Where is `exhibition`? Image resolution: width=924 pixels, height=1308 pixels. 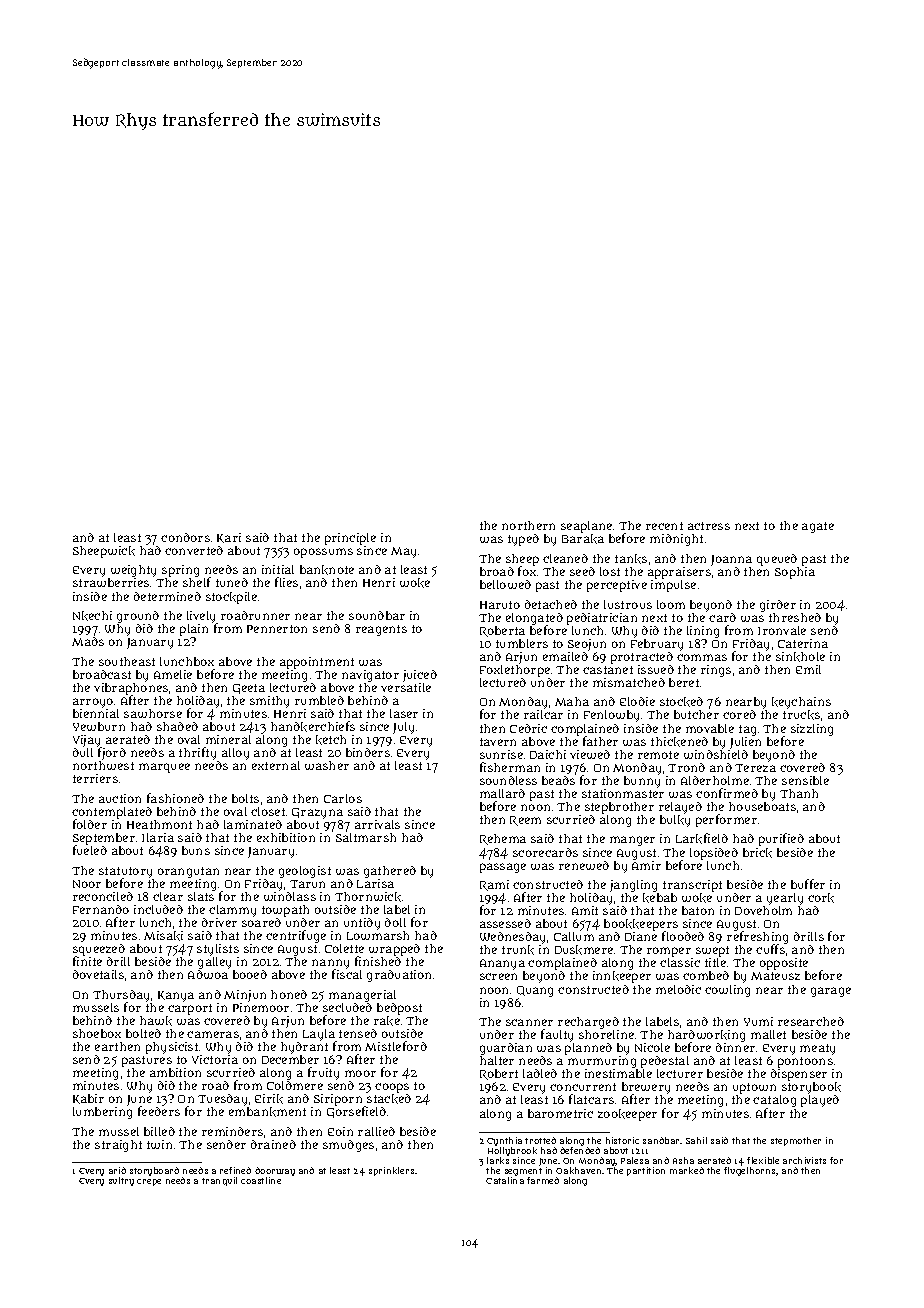
exhibition is located at coordinates (286, 837).
